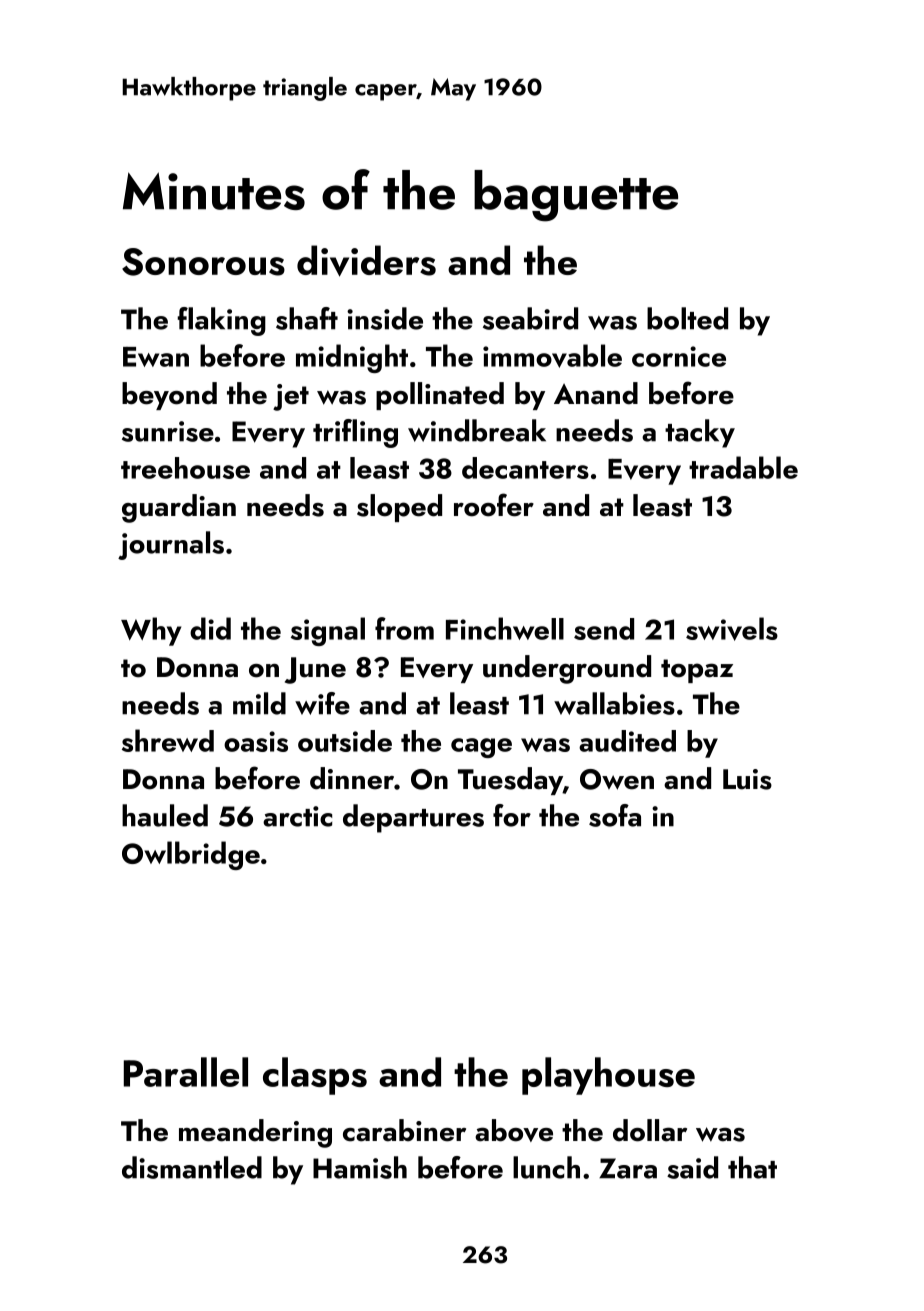  What do you see at coordinates (165, 815) in the page?
I see `hauled` at bounding box center [165, 815].
